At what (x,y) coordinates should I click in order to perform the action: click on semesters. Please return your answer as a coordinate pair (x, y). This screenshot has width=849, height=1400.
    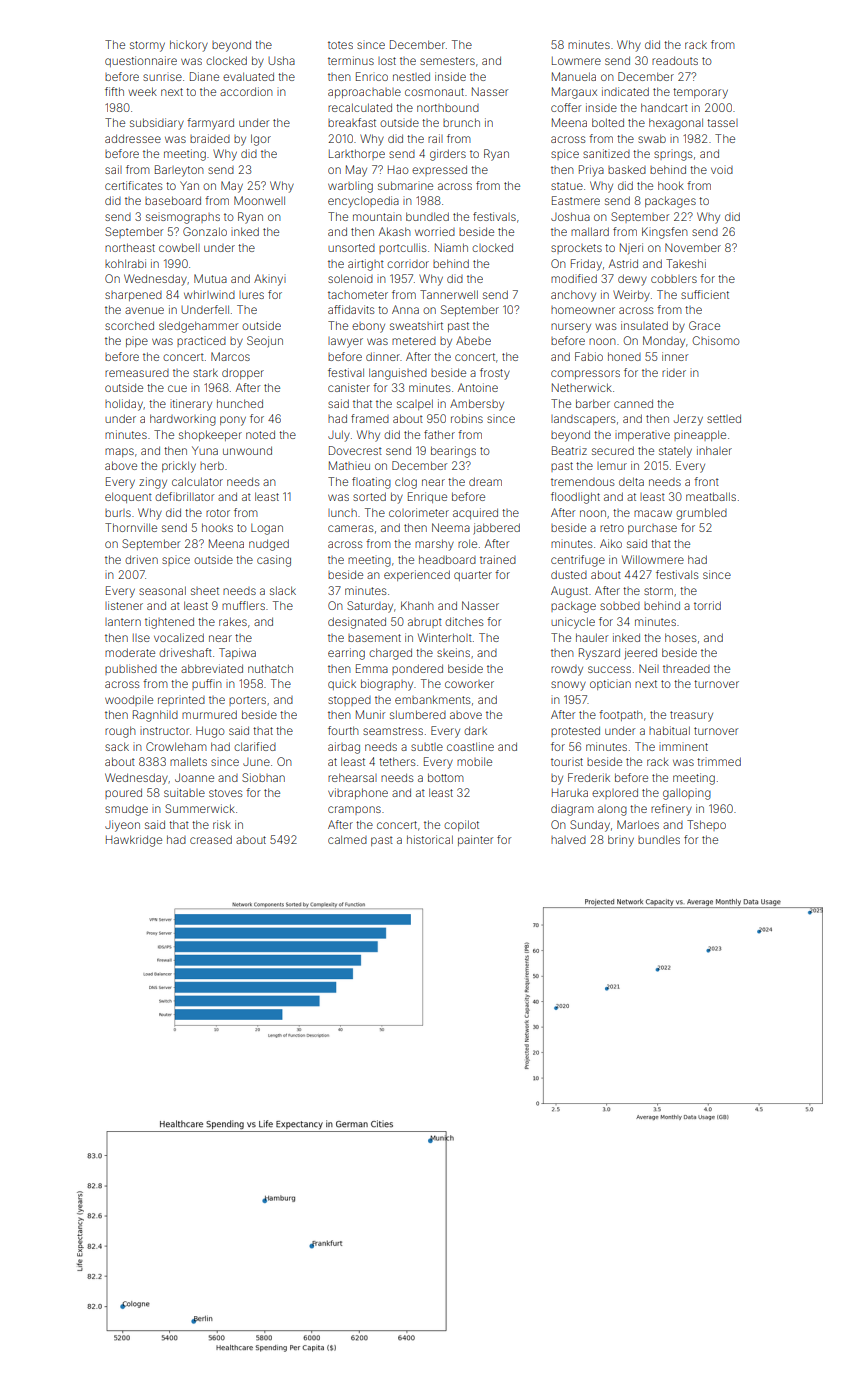
    Looking at the image, I should click on (447, 61).
